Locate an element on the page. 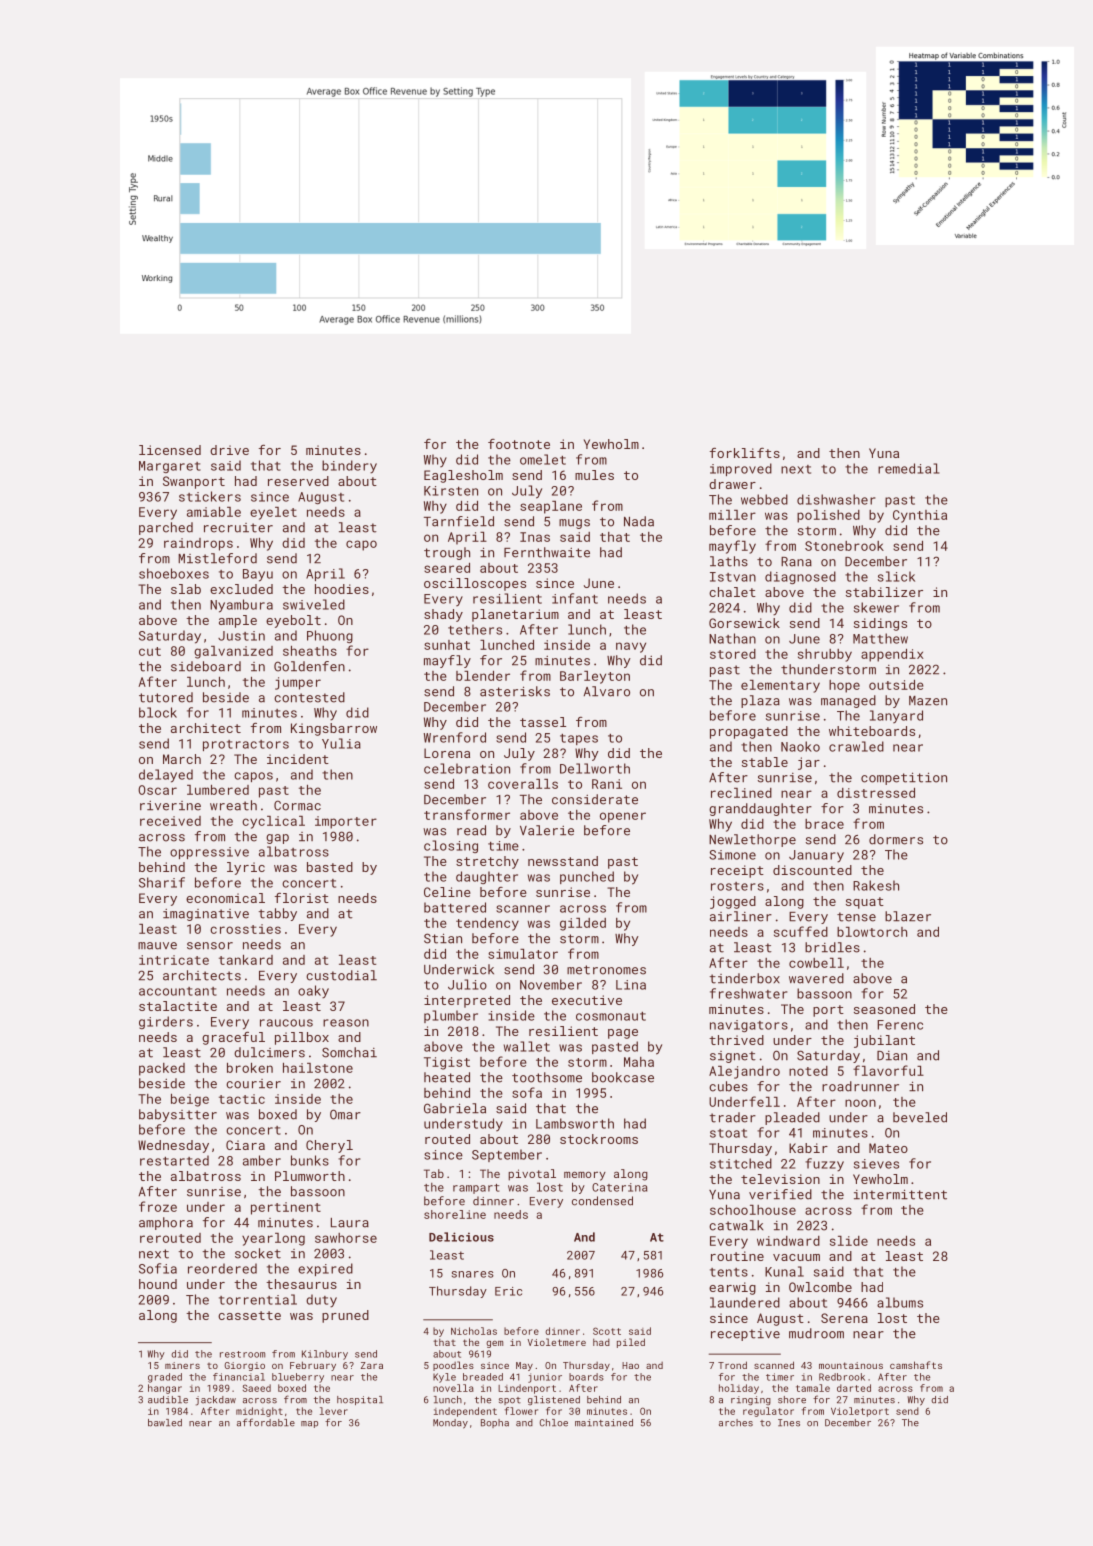 Image resolution: width=1093 pixels, height=1546 pixels. cassette is located at coordinates (249, 1315).
